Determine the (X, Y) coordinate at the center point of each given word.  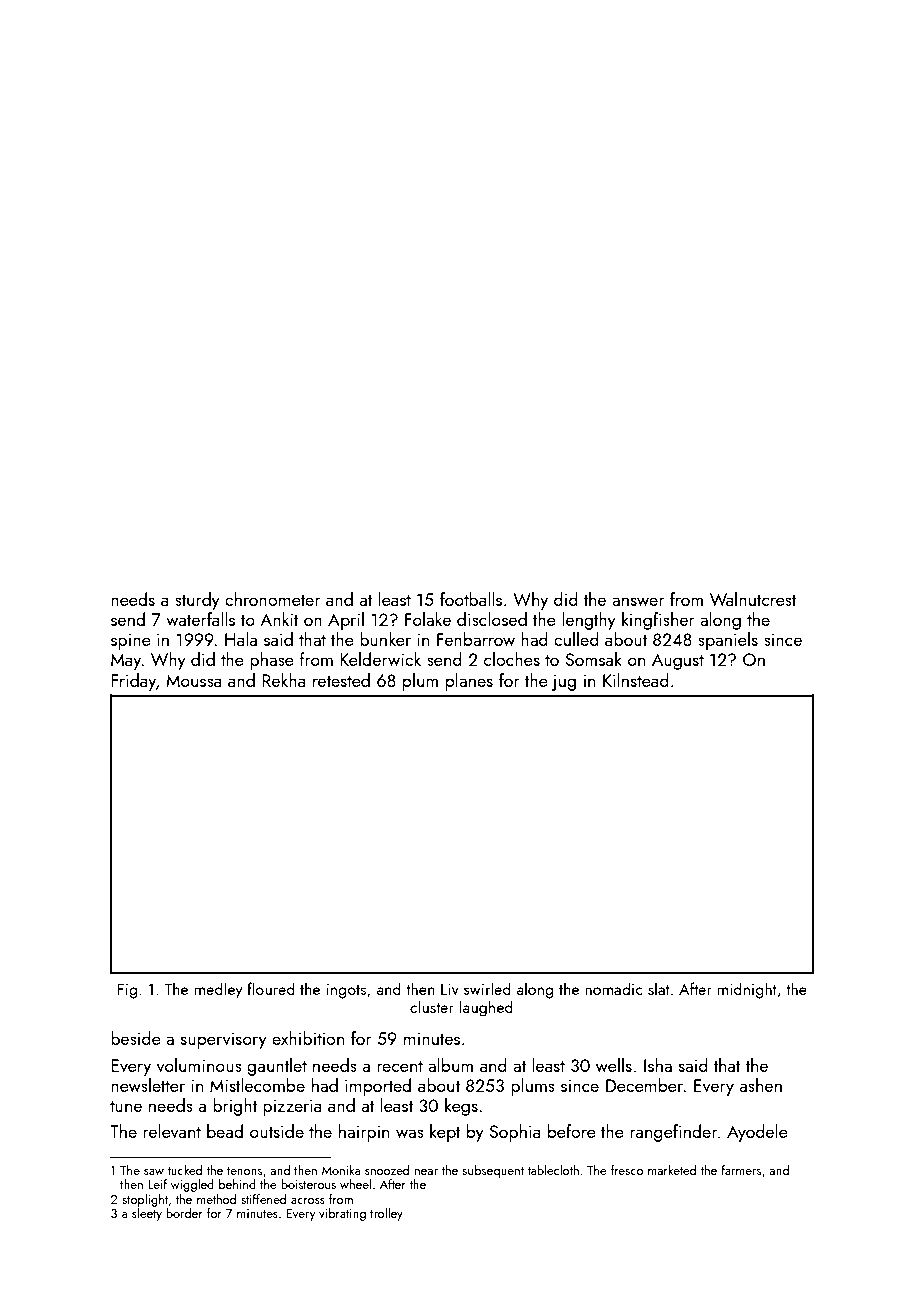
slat (659, 988)
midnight (747, 990)
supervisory (223, 1040)
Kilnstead (636, 680)
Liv (450, 989)
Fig (127, 991)
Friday (133, 682)
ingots (346, 991)
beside (136, 1038)
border (184, 1213)
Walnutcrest (753, 599)
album (450, 1065)
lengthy (588, 621)
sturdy (197, 601)
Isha (658, 1065)
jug (564, 682)
